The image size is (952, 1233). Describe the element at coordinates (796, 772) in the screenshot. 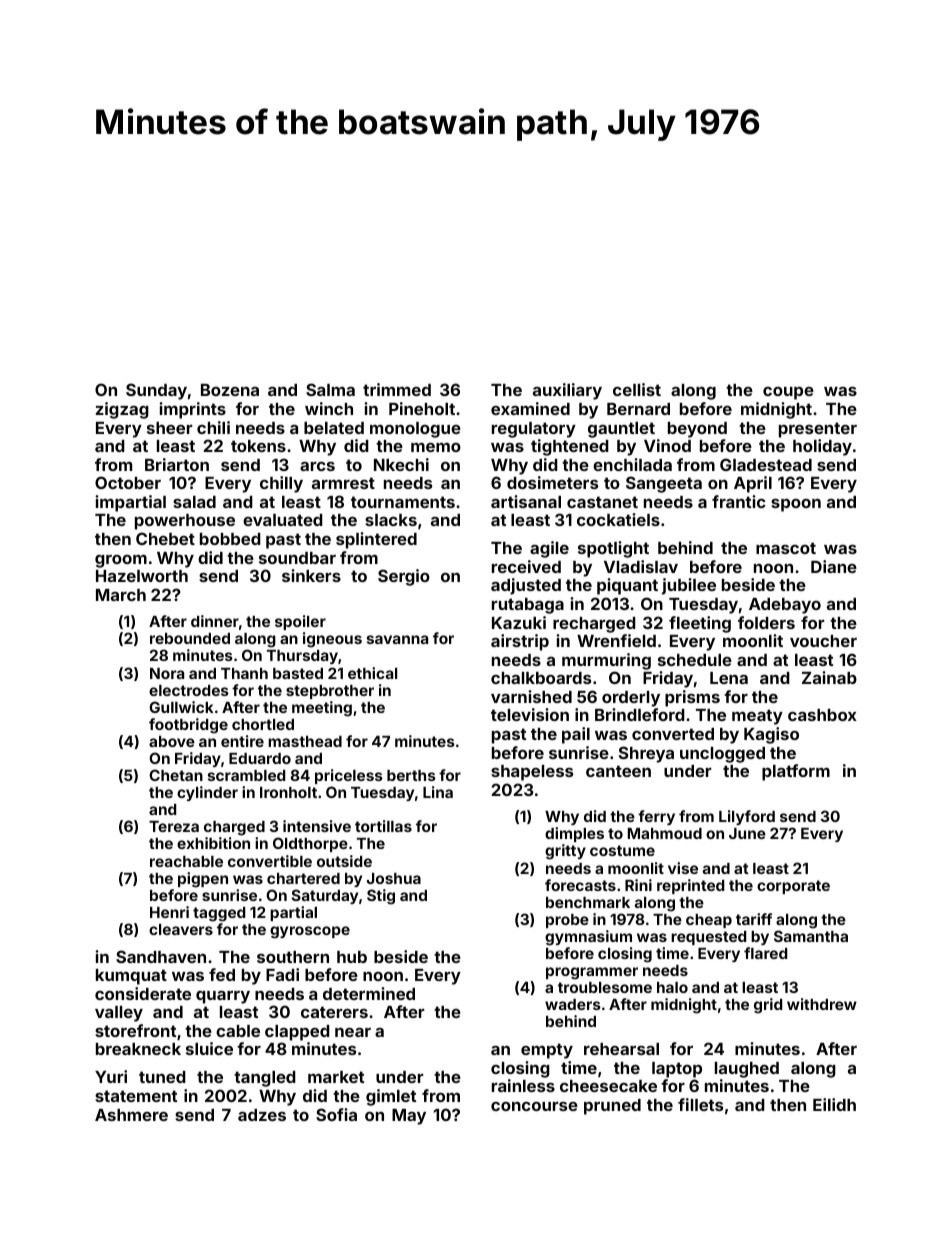

I see `platform` at that location.
